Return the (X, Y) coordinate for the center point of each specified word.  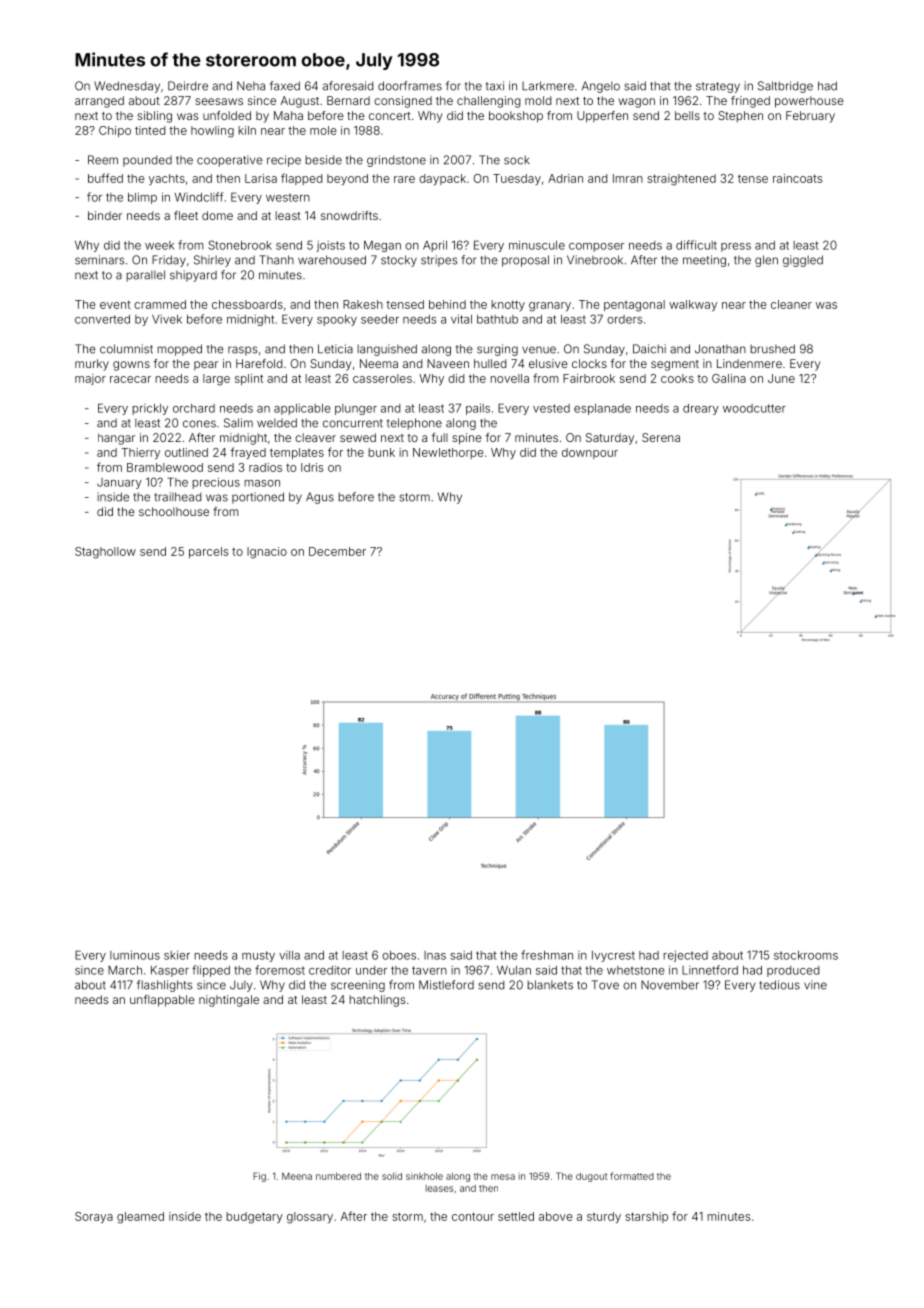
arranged (99, 102)
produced (793, 971)
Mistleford (446, 985)
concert (390, 116)
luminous (135, 955)
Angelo (601, 87)
